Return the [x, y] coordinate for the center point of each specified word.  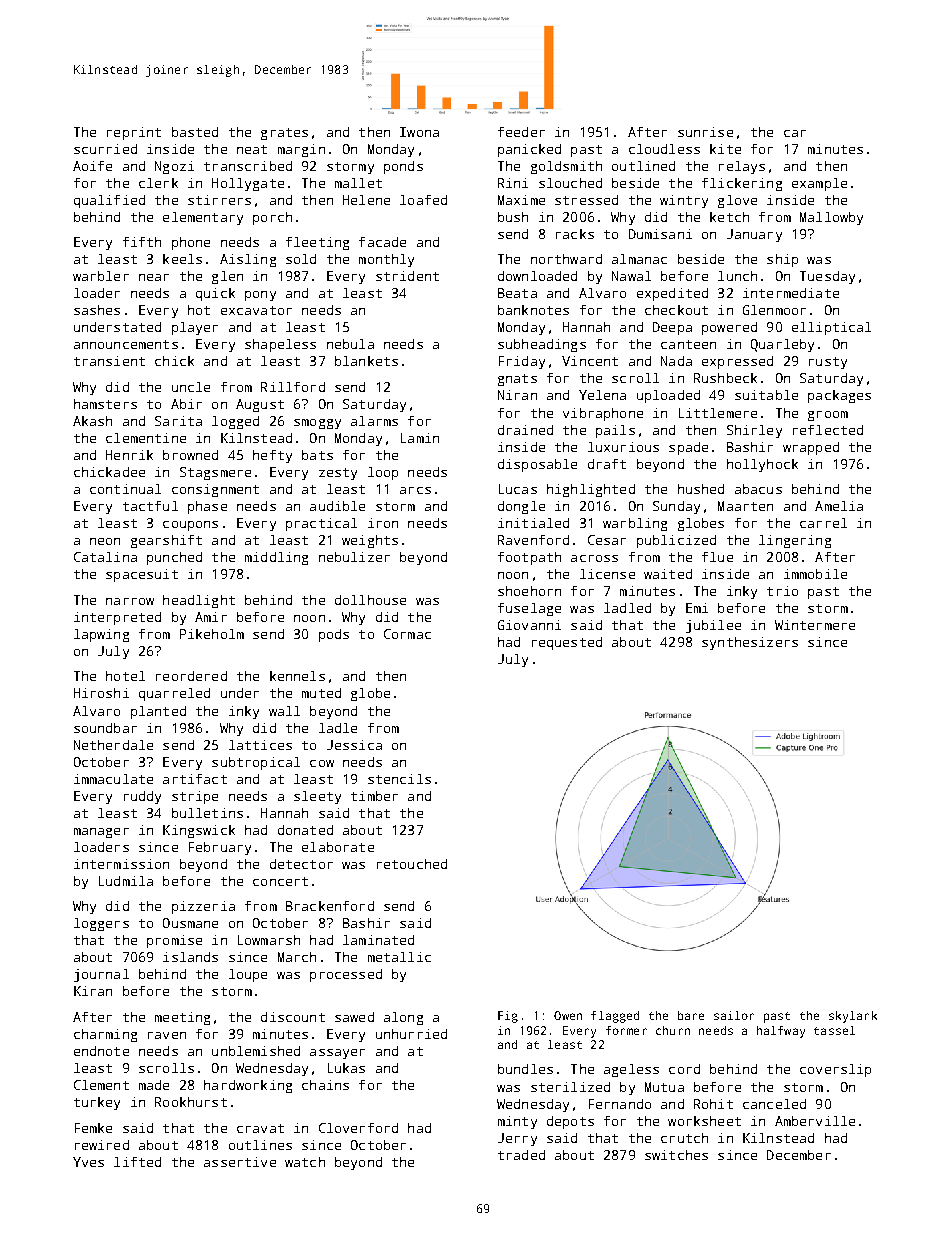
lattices [260, 745]
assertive [240, 1162]
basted [195, 132]
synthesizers [750, 643]
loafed [423, 200]
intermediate [791, 293]
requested [567, 643]
